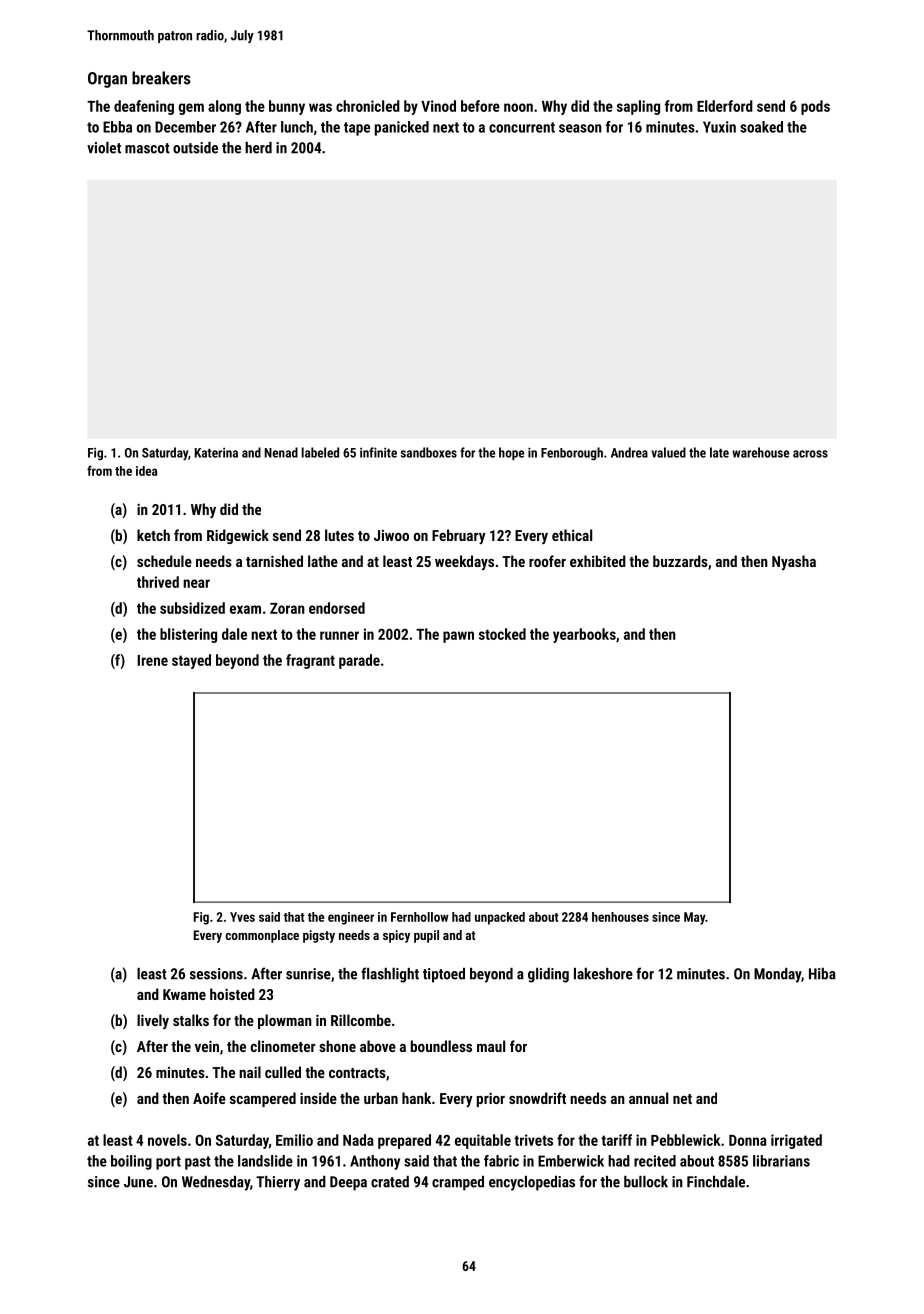  Describe the element at coordinates (548, 975) in the screenshot. I see `gliding` at that location.
